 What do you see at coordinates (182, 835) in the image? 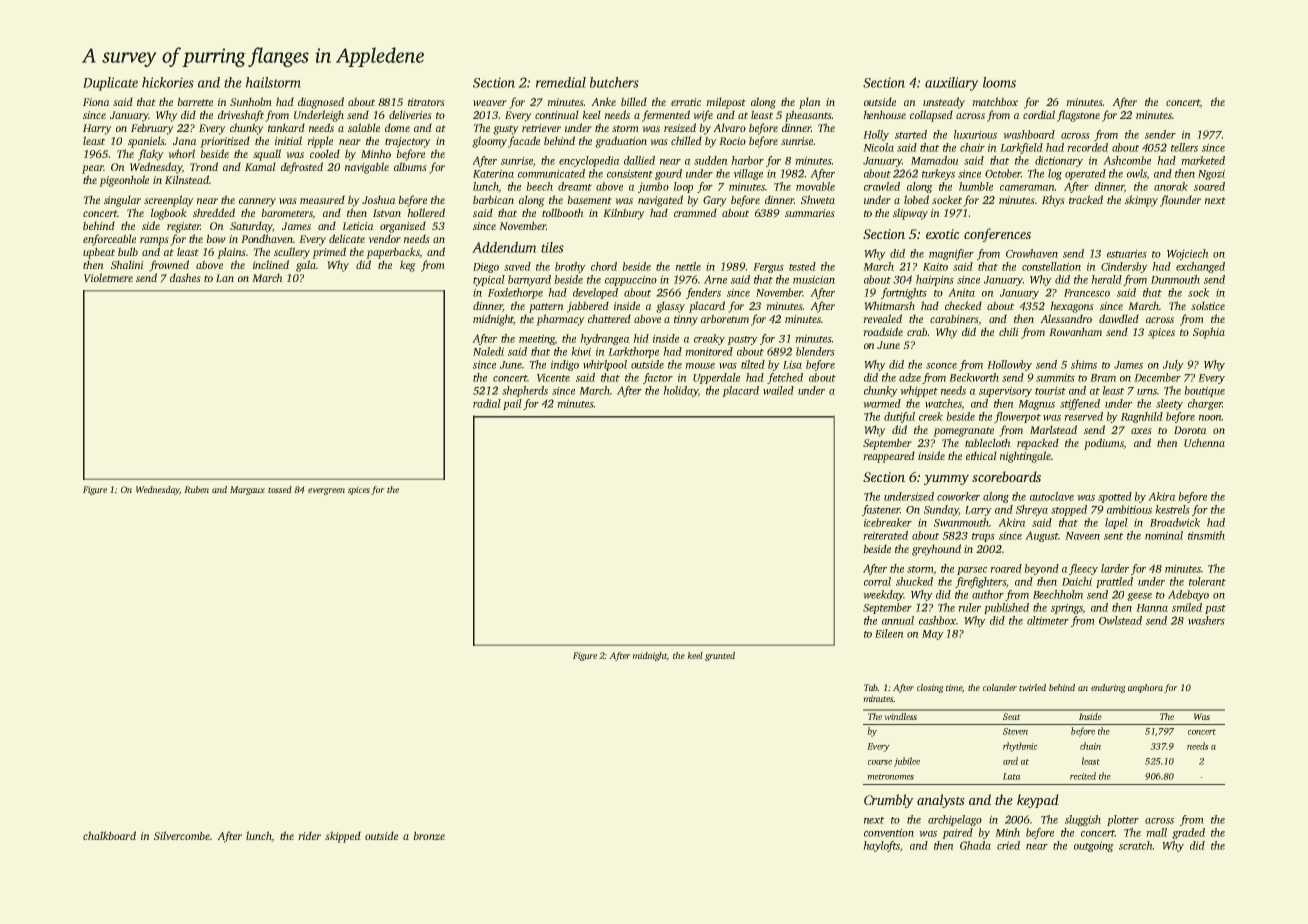
I see `Silvercombe` at bounding box center [182, 835].
